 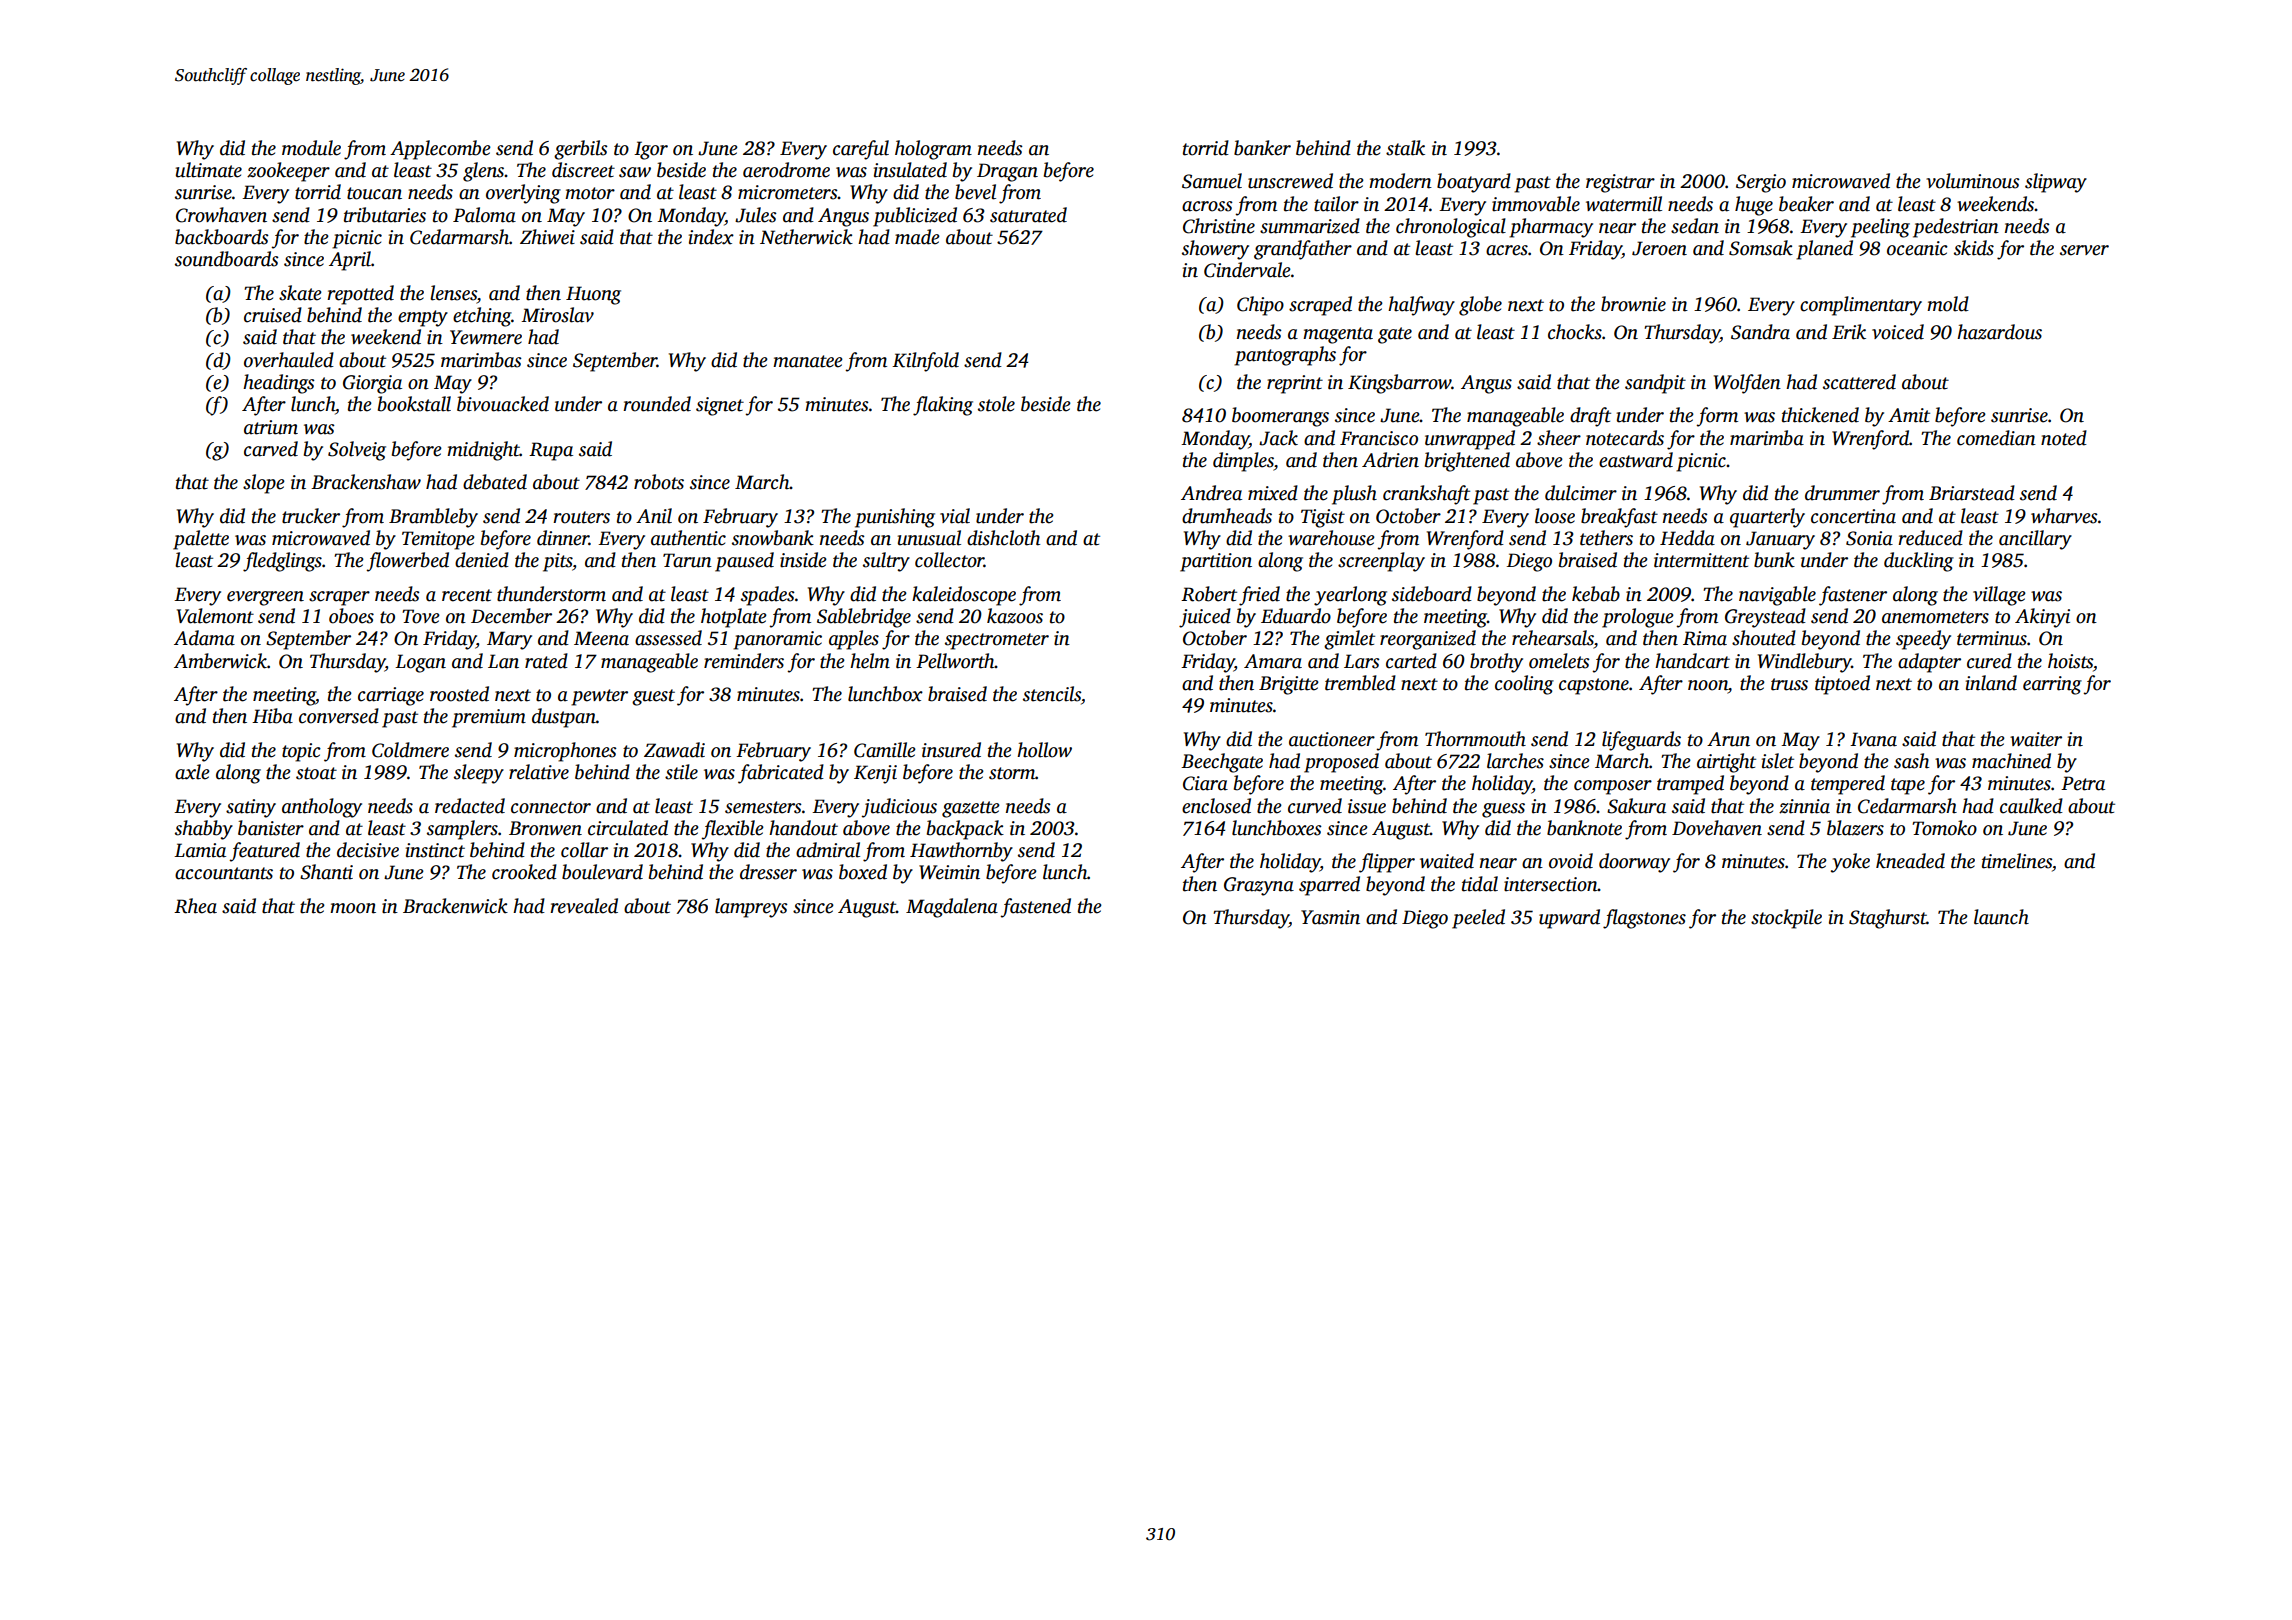 I want to click on cooling, so click(x=1524, y=685).
